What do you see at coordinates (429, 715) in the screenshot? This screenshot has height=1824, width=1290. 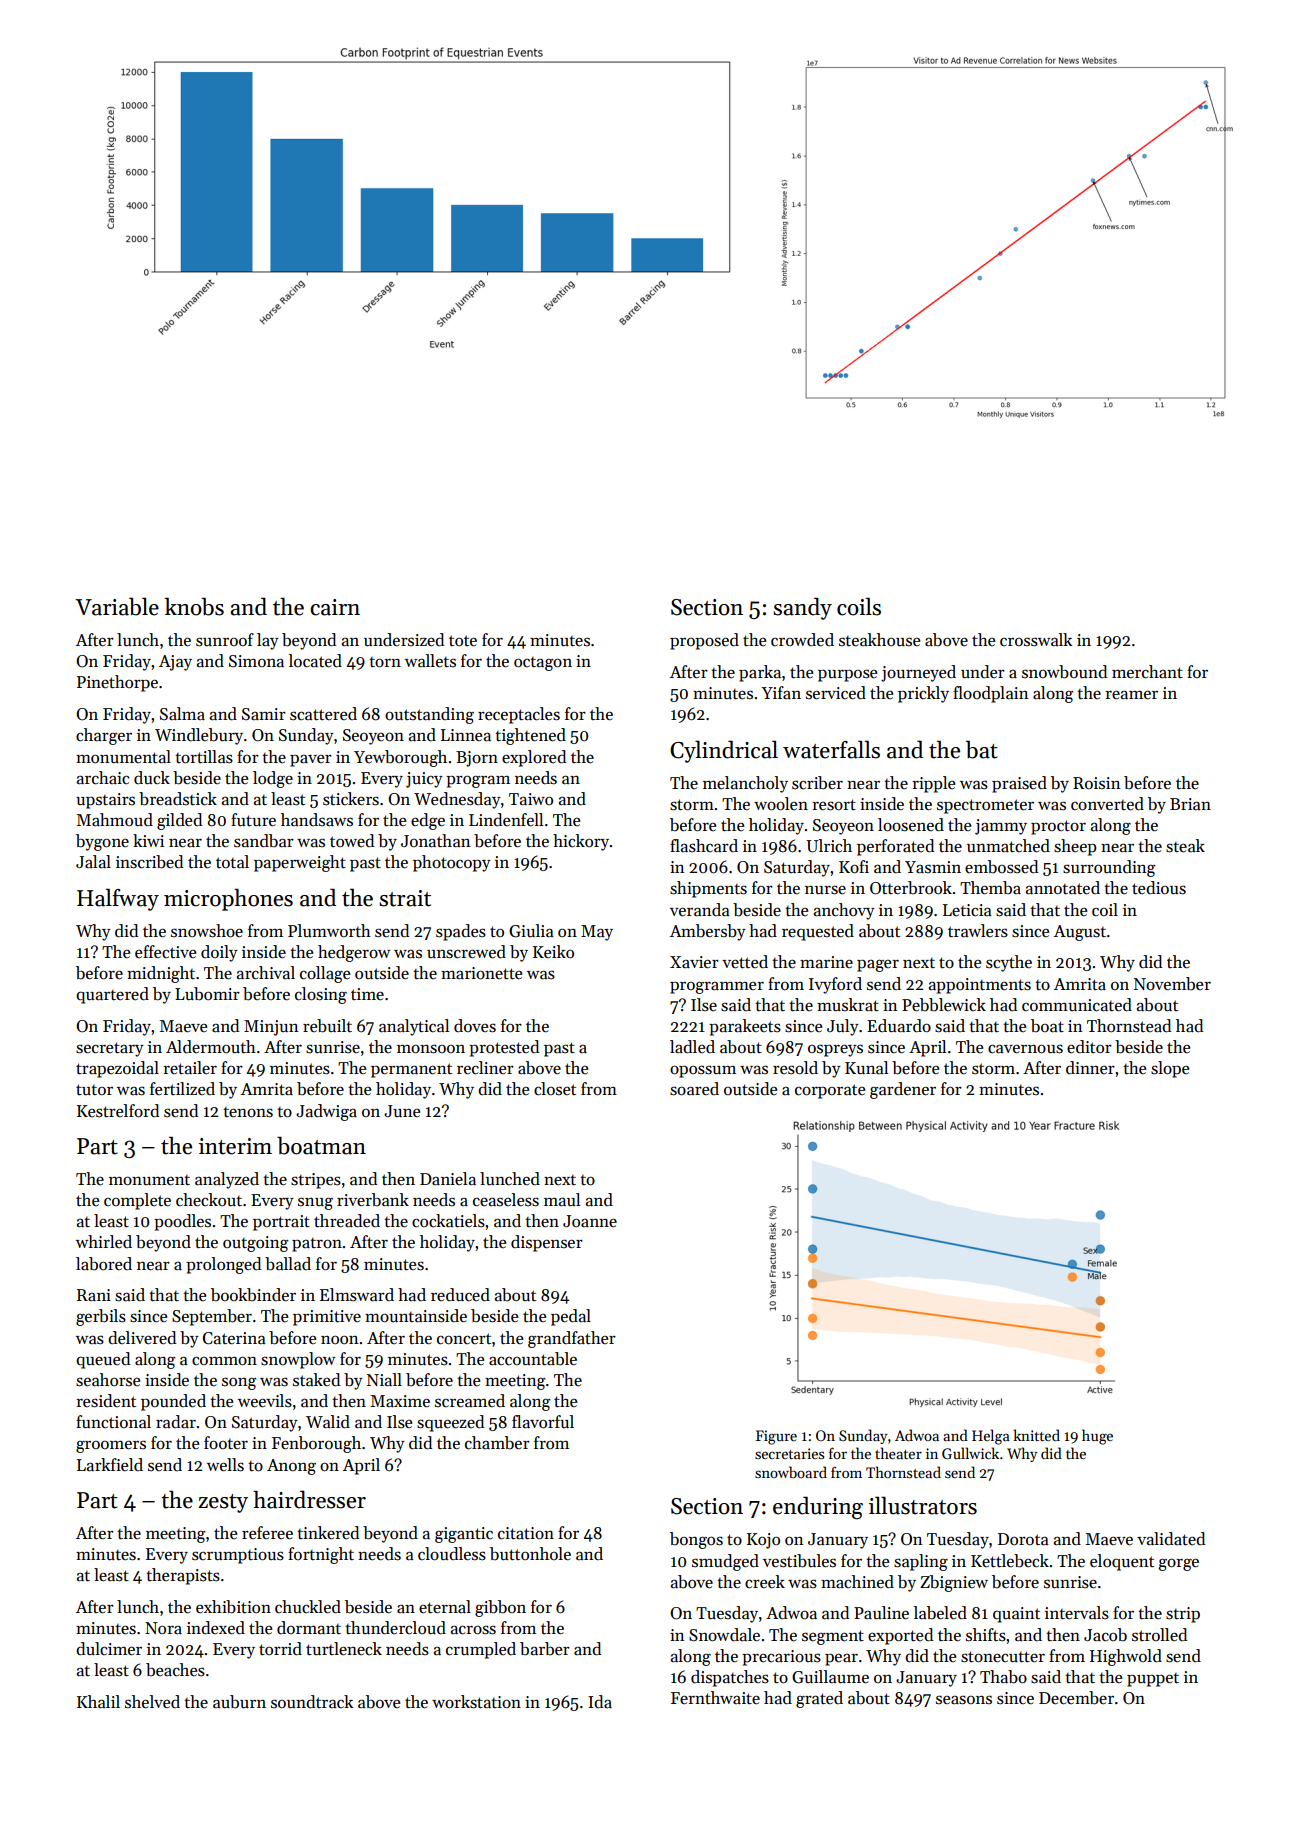 I see `outstanding` at bounding box center [429, 715].
